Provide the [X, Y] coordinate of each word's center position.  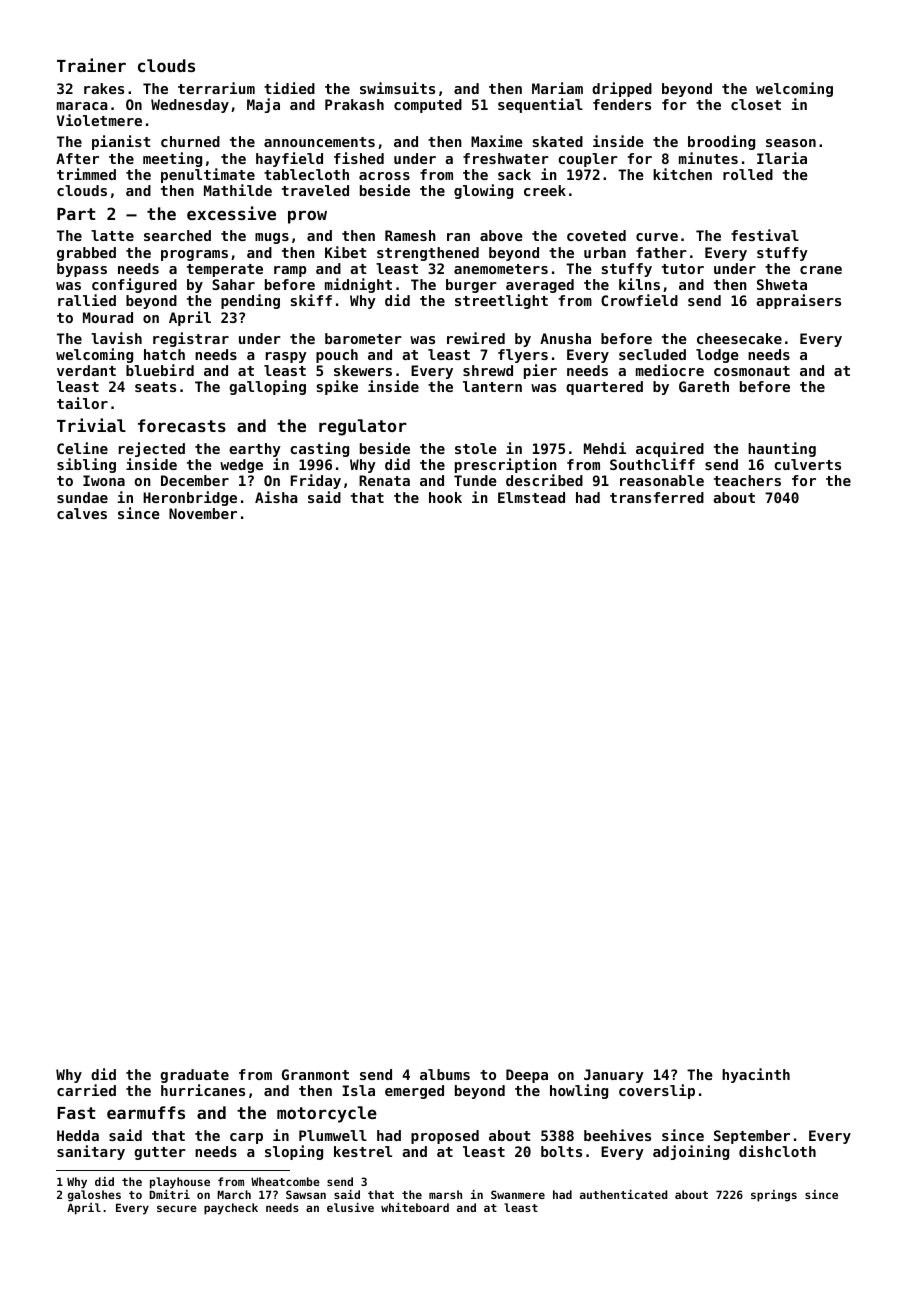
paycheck [231, 1209]
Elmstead [531, 497]
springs [774, 1196]
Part [76, 214]
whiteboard [415, 1207]
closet [756, 104]
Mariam [557, 88]
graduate [194, 1076]
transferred [657, 497]
